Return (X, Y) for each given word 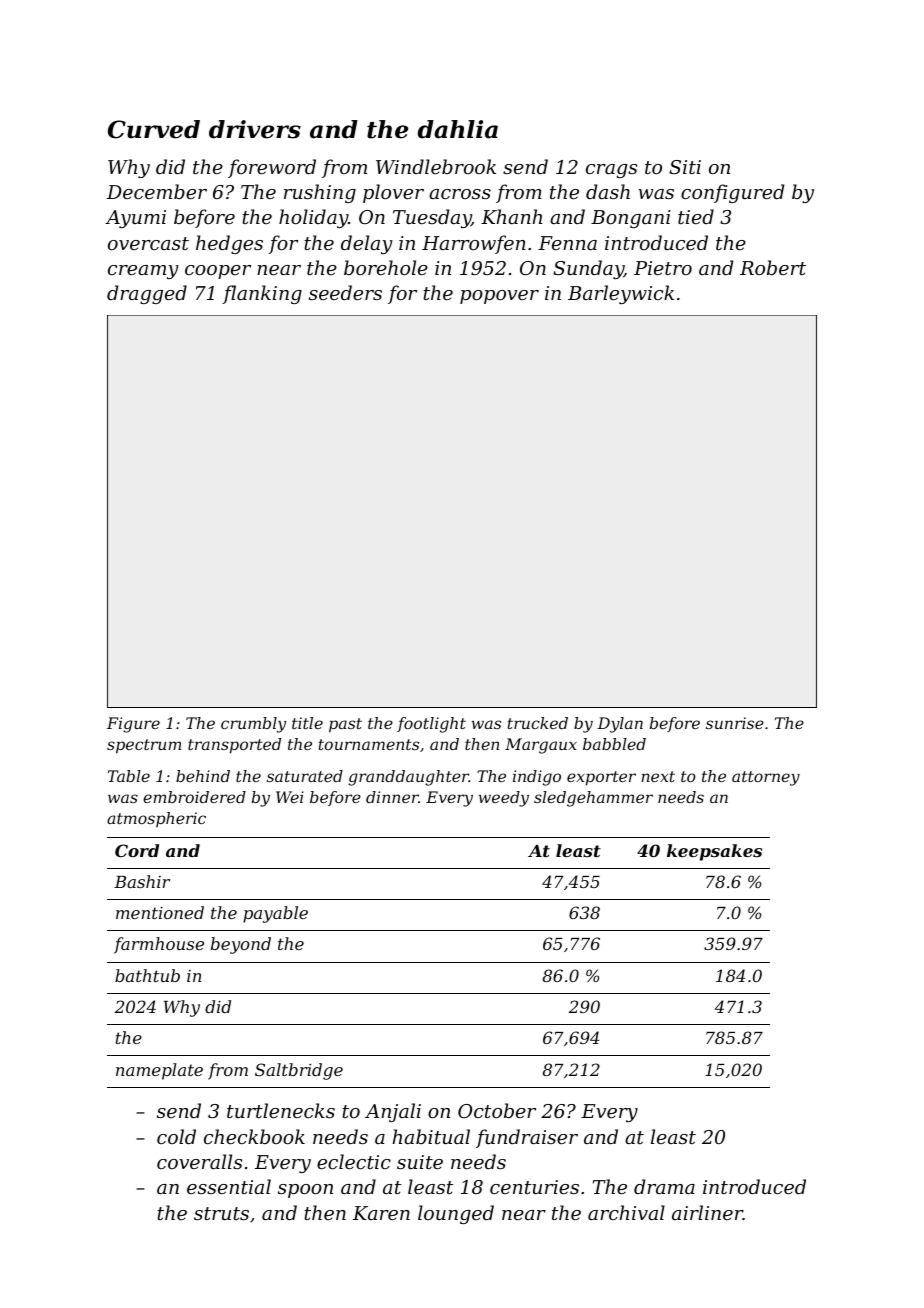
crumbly (253, 725)
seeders (345, 292)
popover (499, 297)
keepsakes (714, 852)
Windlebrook (436, 166)
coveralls (199, 1161)
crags (611, 171)
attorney (766, 778)
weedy (504, 799)
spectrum (144, 746)
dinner (392, 797)
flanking (262, 294)
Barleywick (621, 294)
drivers (255, 129)
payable (275, 914)
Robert (773, 267)
